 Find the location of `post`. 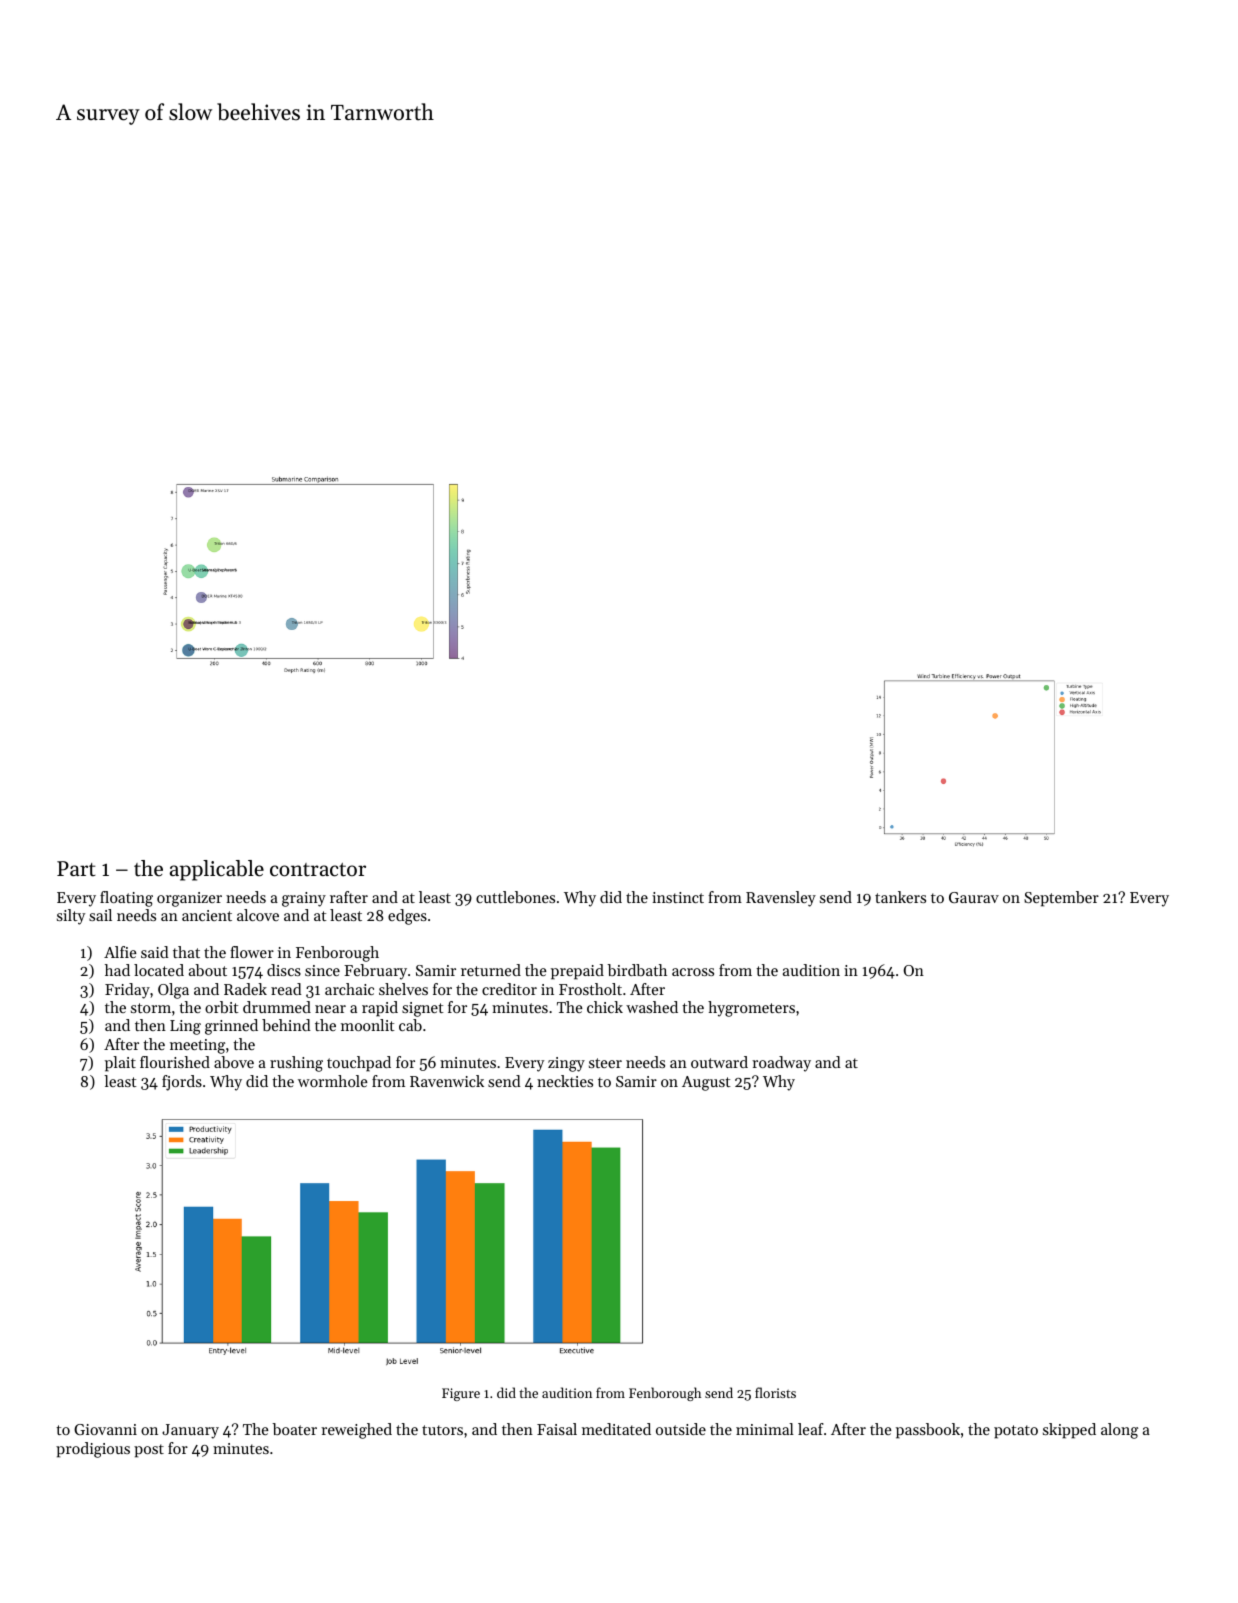

post is located at coordinates (149, 1451).
